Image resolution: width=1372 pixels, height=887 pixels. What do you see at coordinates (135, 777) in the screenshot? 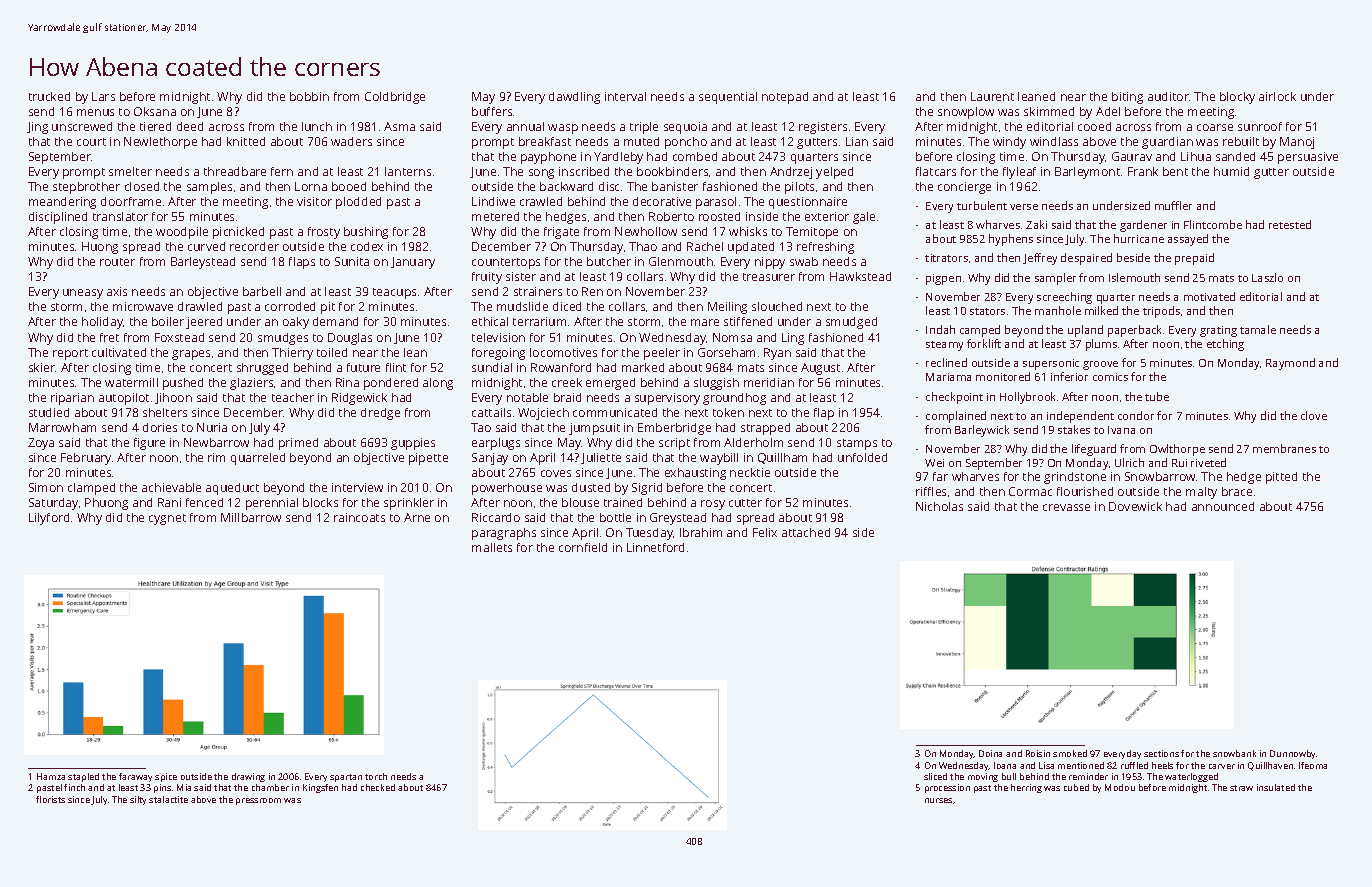
I see `faraway` at bounding box center [135, 777].
